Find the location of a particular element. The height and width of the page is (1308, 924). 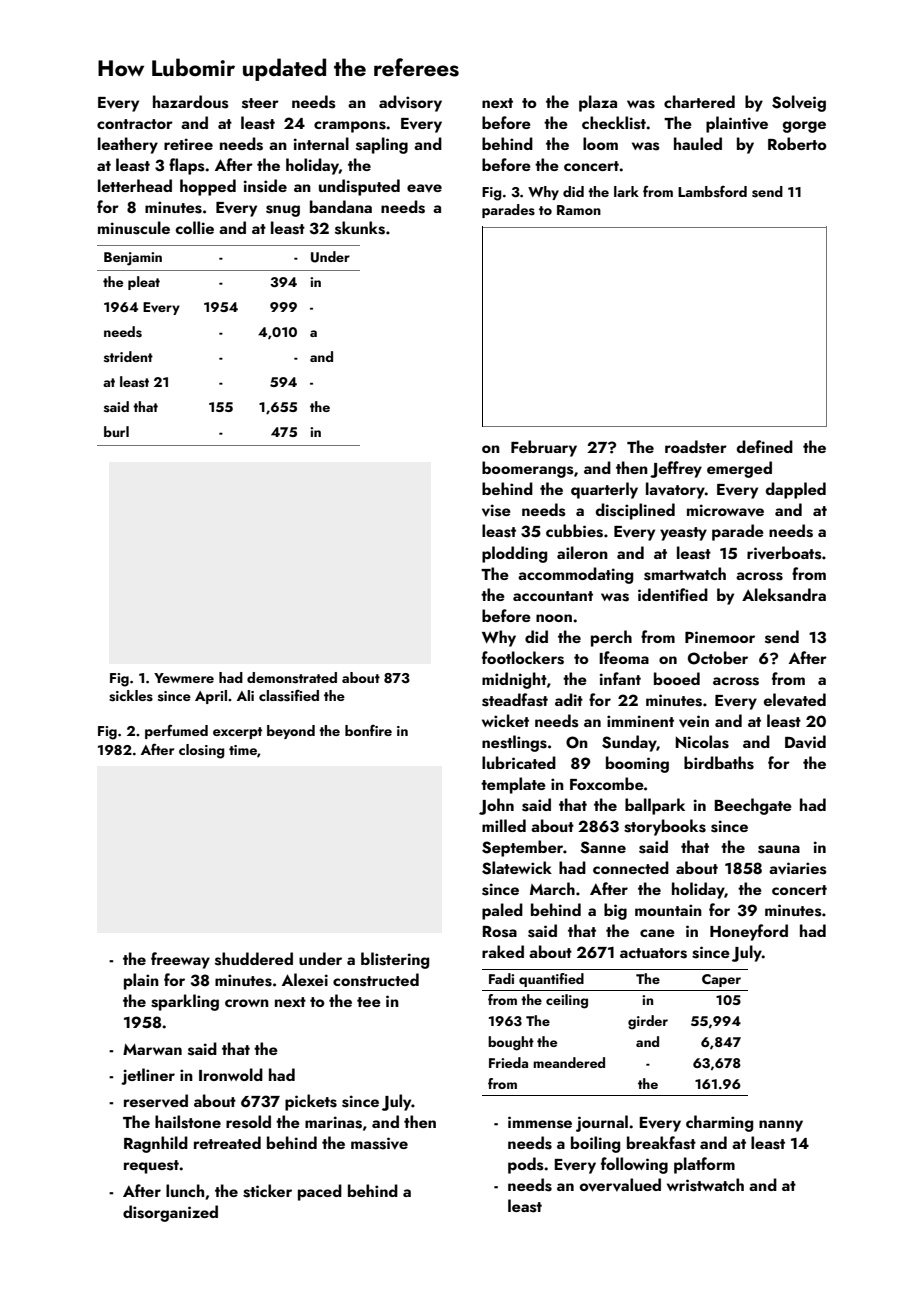

lark is located at coordinates (626, 191).
